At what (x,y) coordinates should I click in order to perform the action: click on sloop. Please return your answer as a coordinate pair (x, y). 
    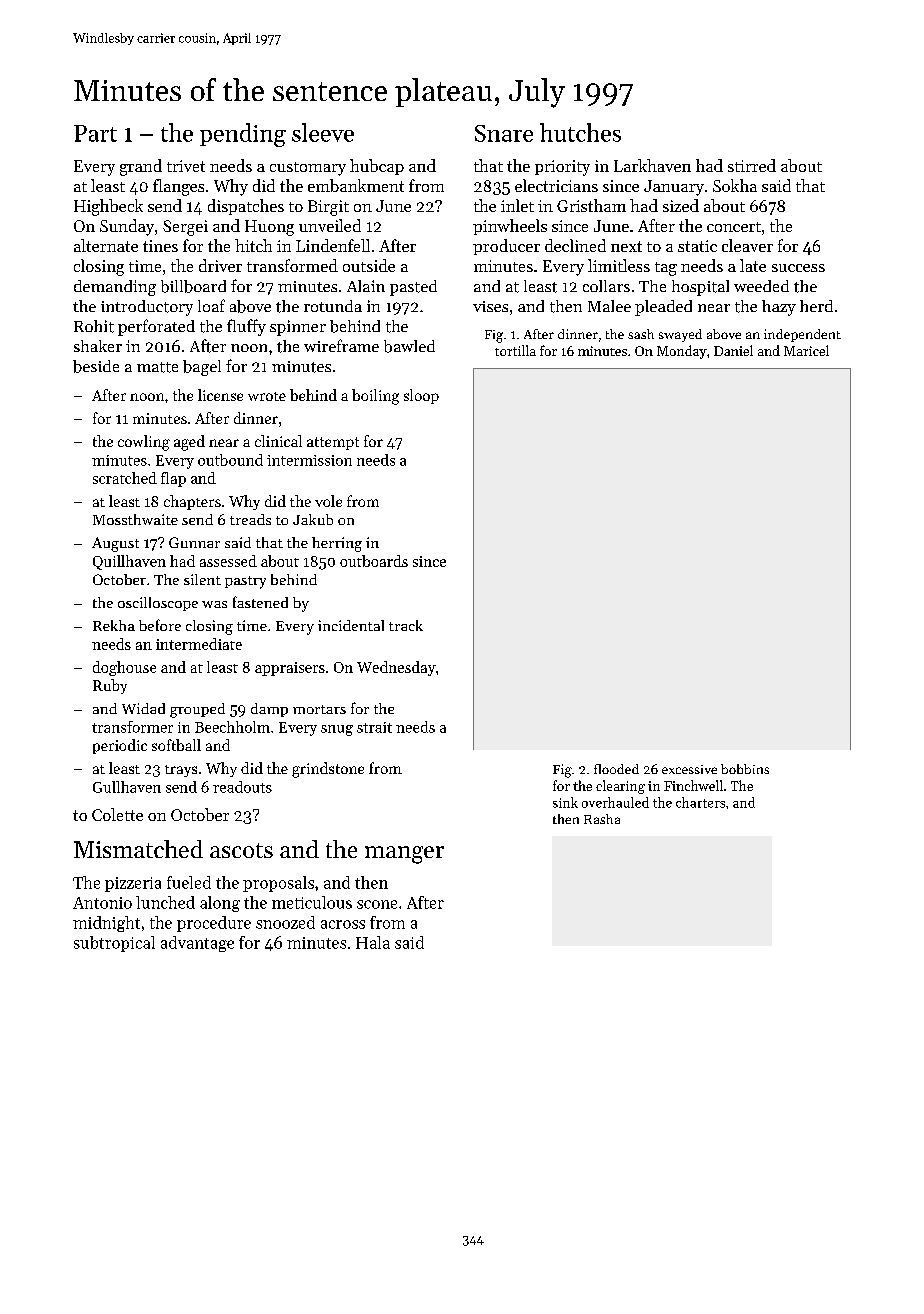
    Looking at the image, I should click on (421, 396).
